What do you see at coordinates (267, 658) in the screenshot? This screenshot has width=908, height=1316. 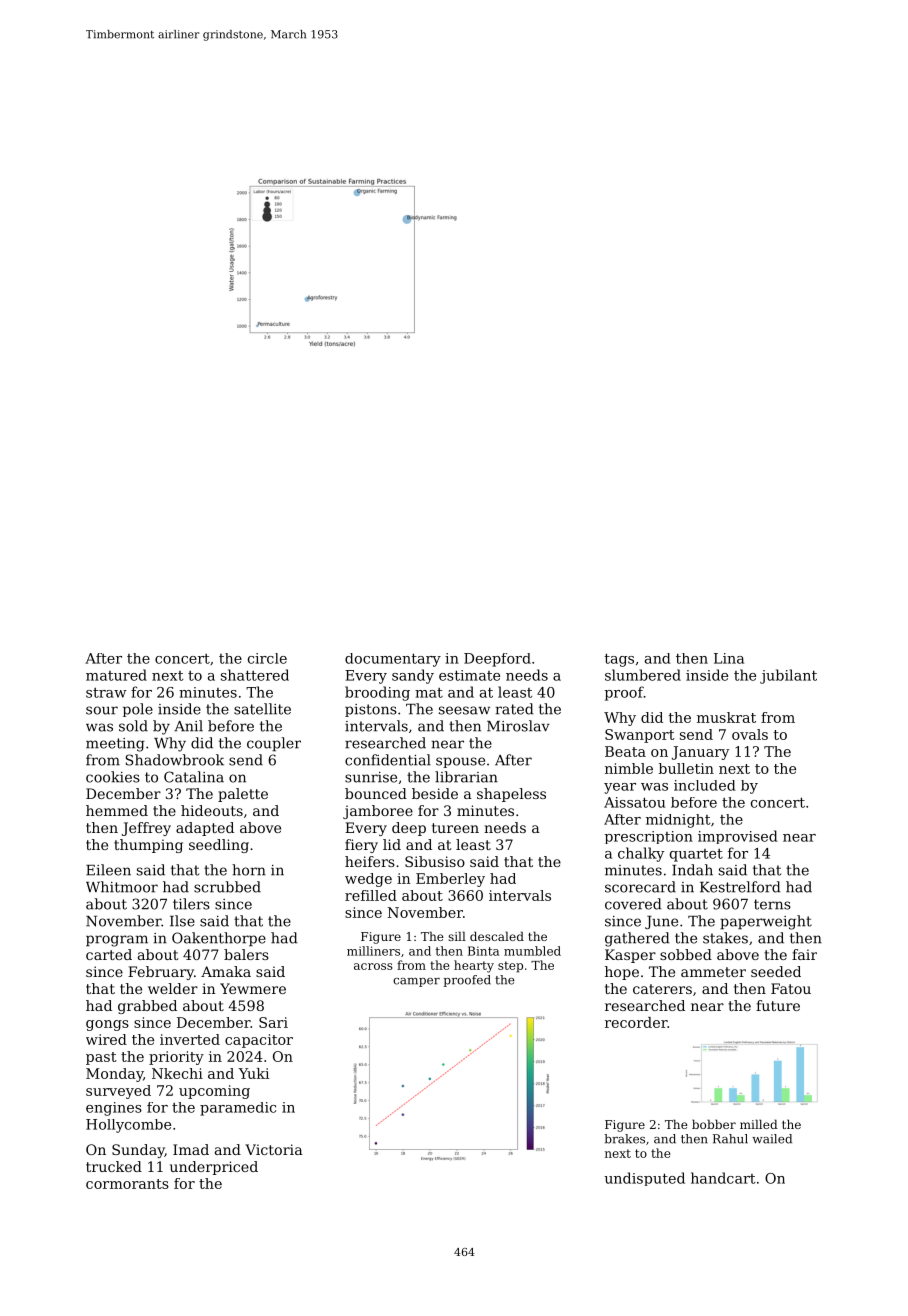 I see `circle` at bounding box center [267, 658].
